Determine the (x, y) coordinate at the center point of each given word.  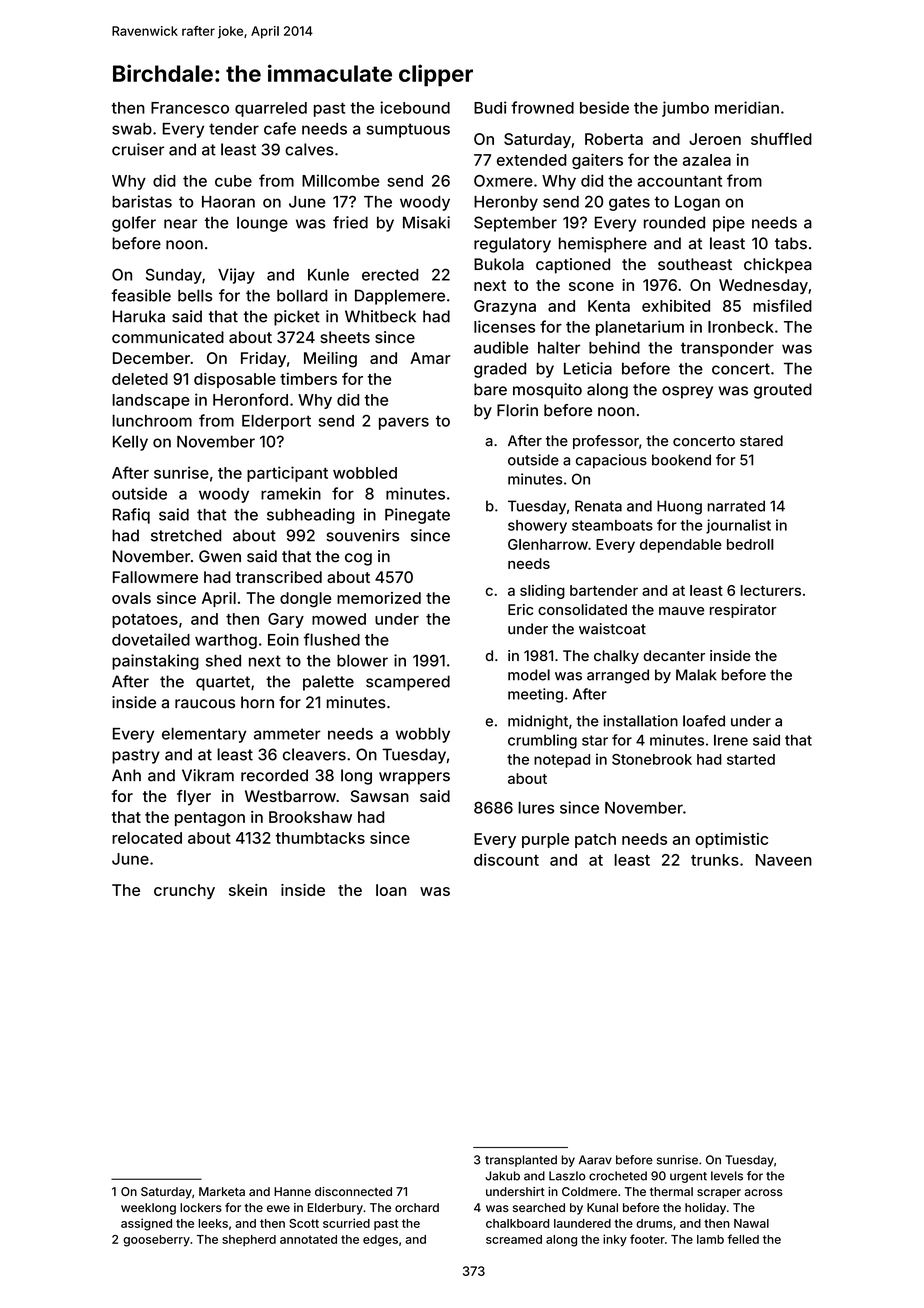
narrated (736, 506)
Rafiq (131, 516)
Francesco (190, 108)
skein (248, 890)
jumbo (685, 109)
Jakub (502, 1176)
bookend (681, 460)
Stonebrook (652, 759)
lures (536, 807)
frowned (542, 107)
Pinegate (417, 516)
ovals (131, 598)
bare (490, 389)
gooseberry (156, 1241)
